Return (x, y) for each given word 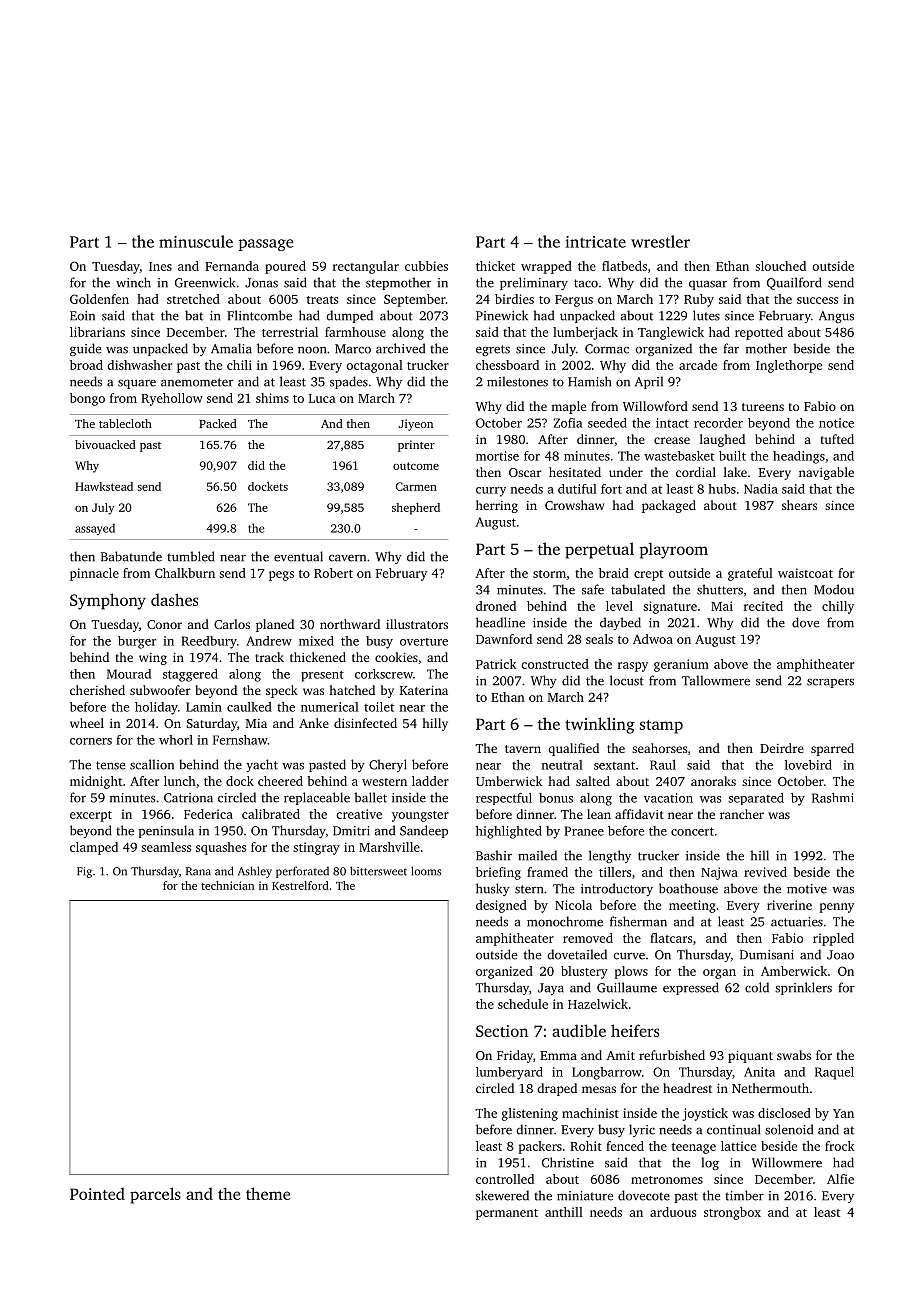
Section (502, 1031)
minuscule (196, 241)
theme (268, 1193)
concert (692, 831)
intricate (596, 242)
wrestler (660, 241)
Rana (198, 871)
